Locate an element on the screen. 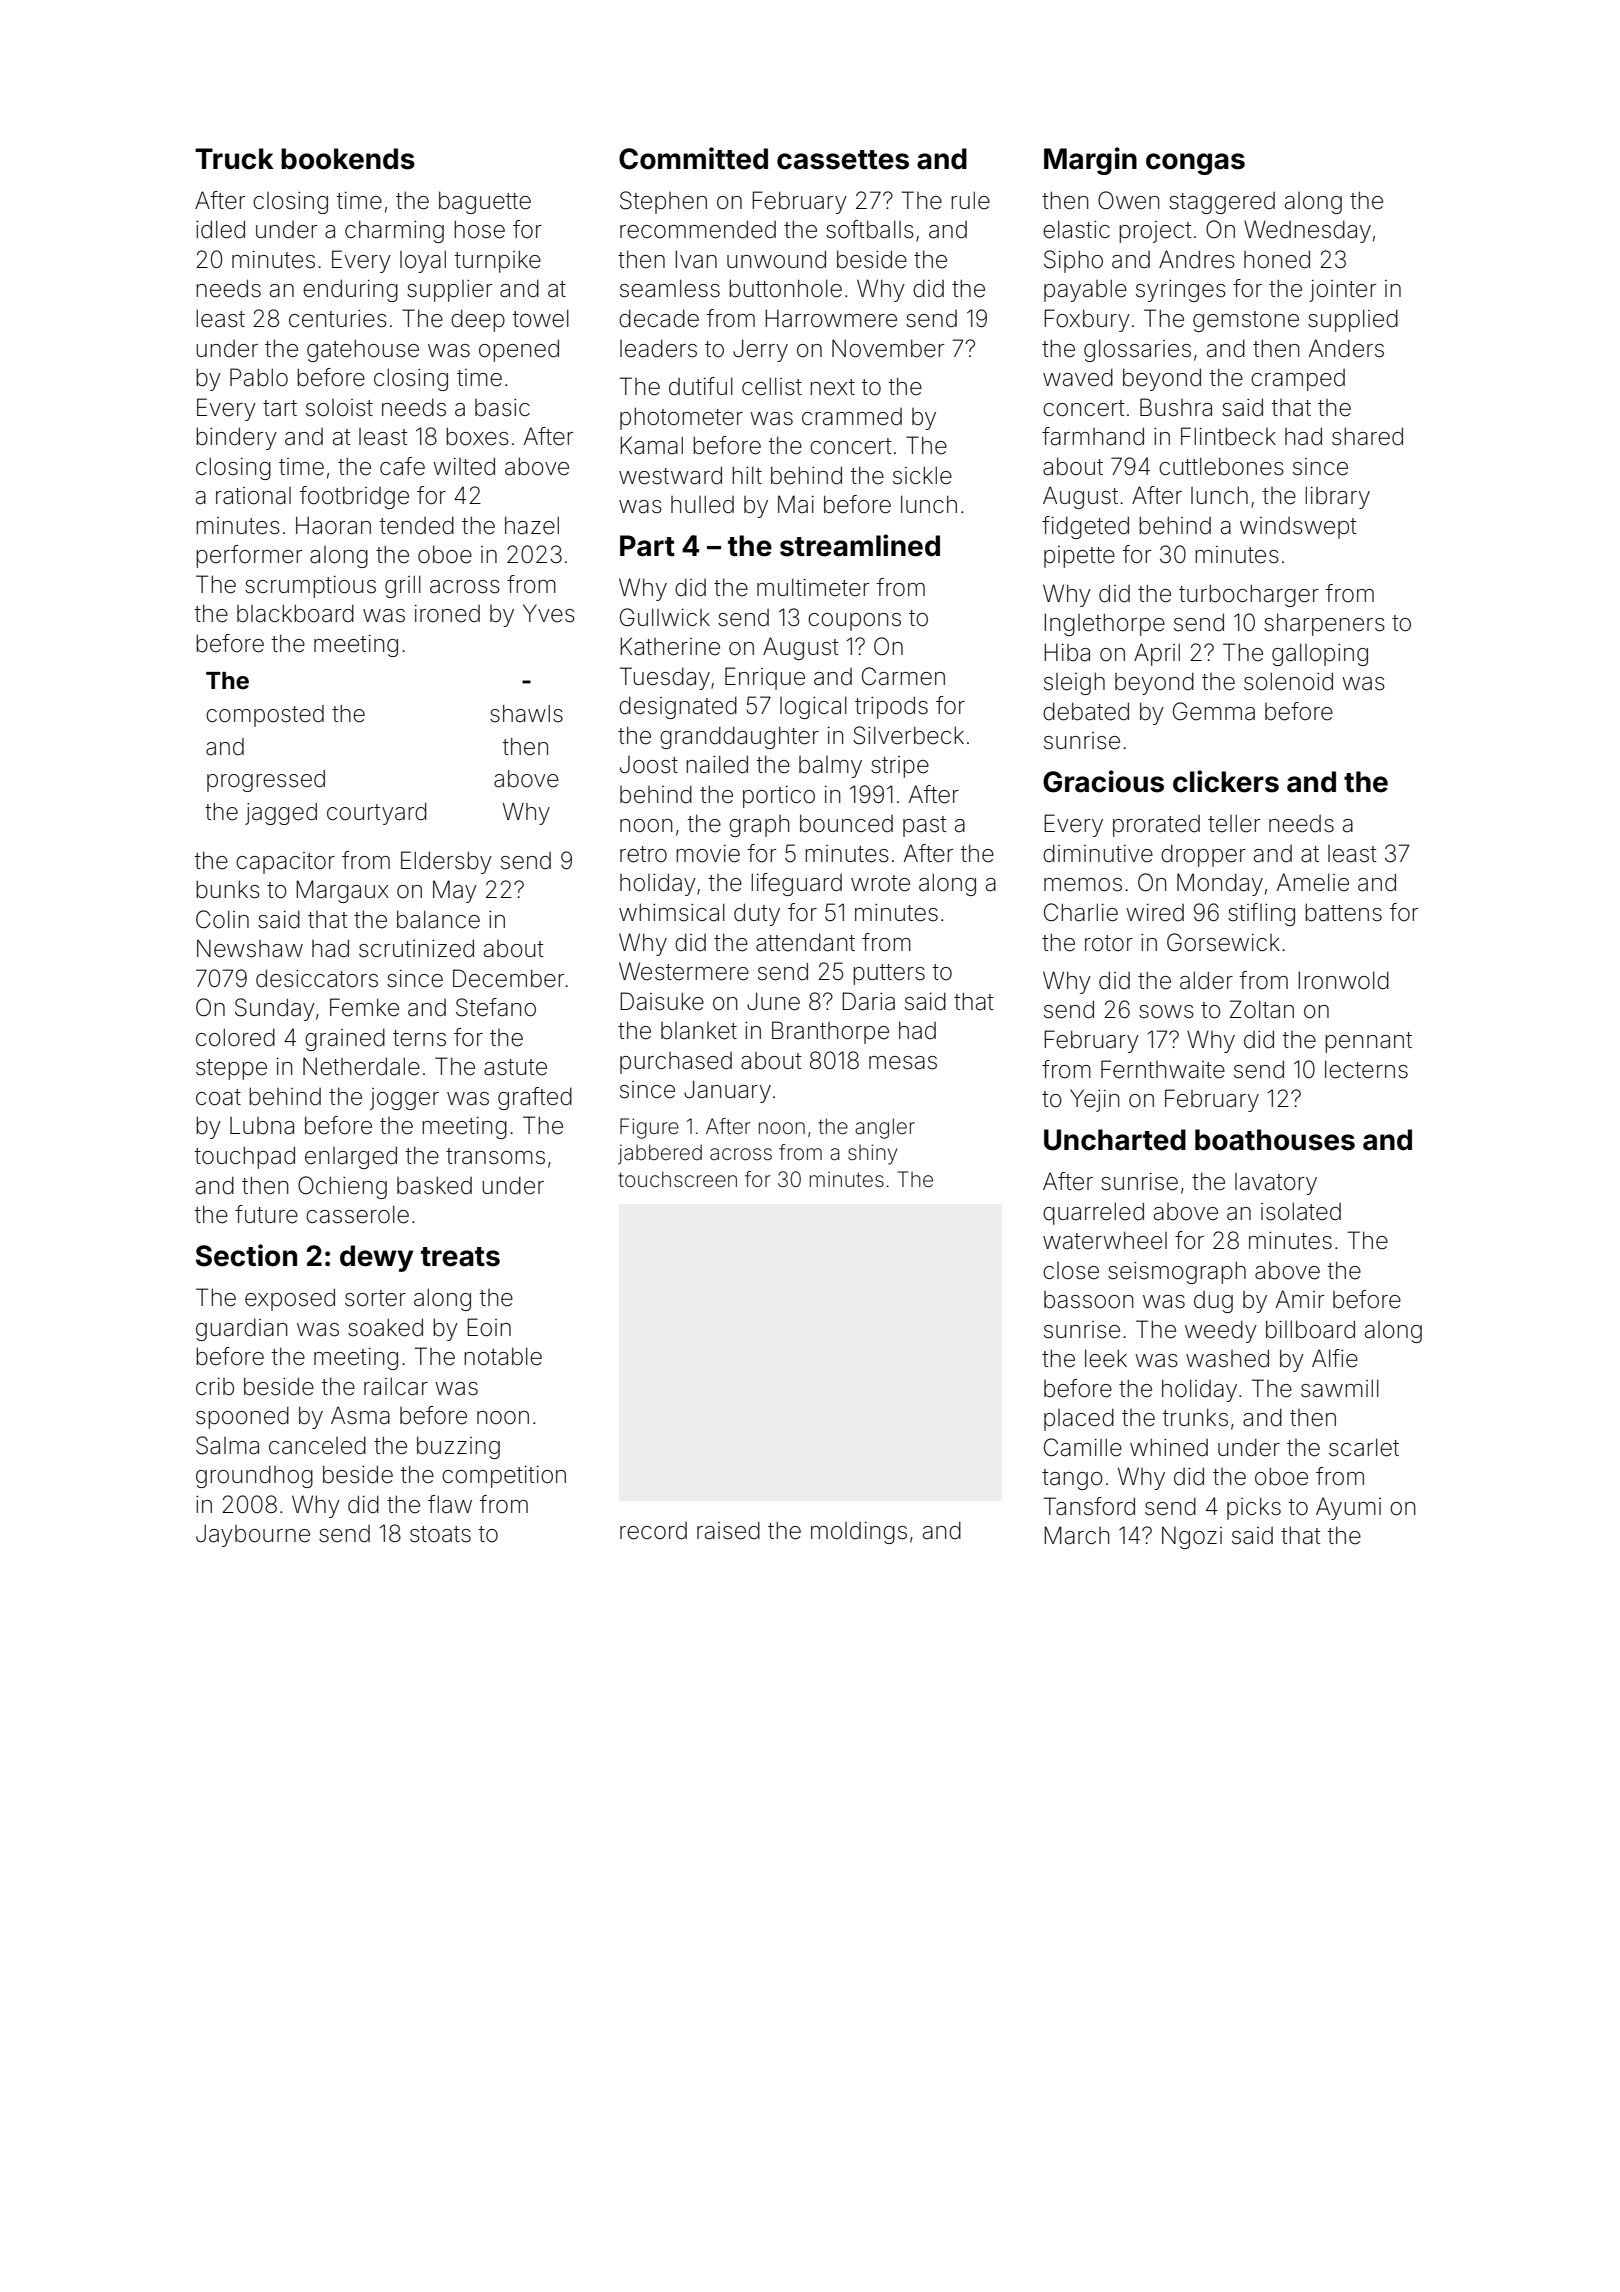 Image resolution: width=1620 pixels, height=2292 pixels. Mai is located at coordinates (796, 504).
